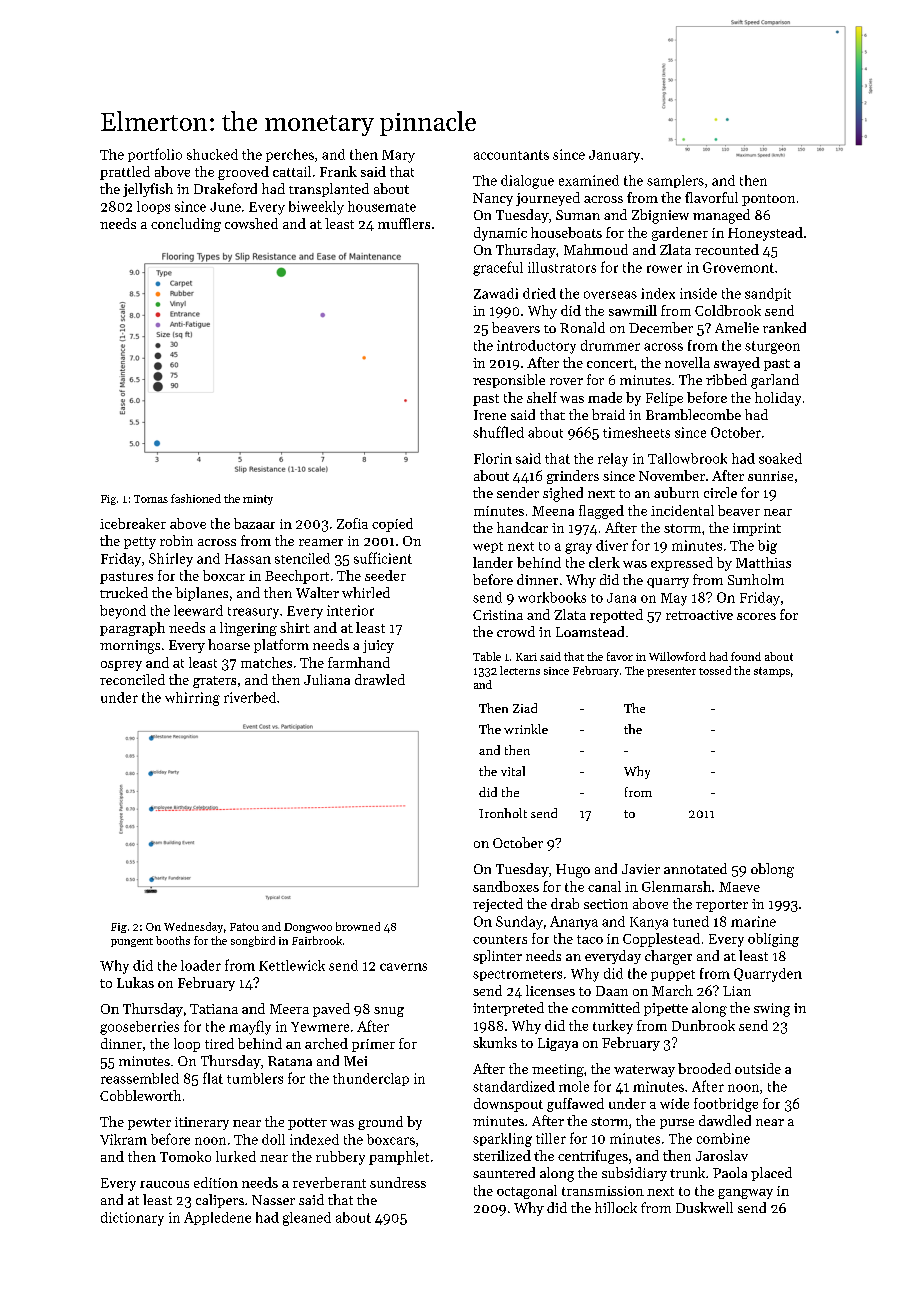 This document has height=1316, width=908. What do you see at coordinates (641, 869) in the document?
I see `Javier` at bounding box center [641, 869].
